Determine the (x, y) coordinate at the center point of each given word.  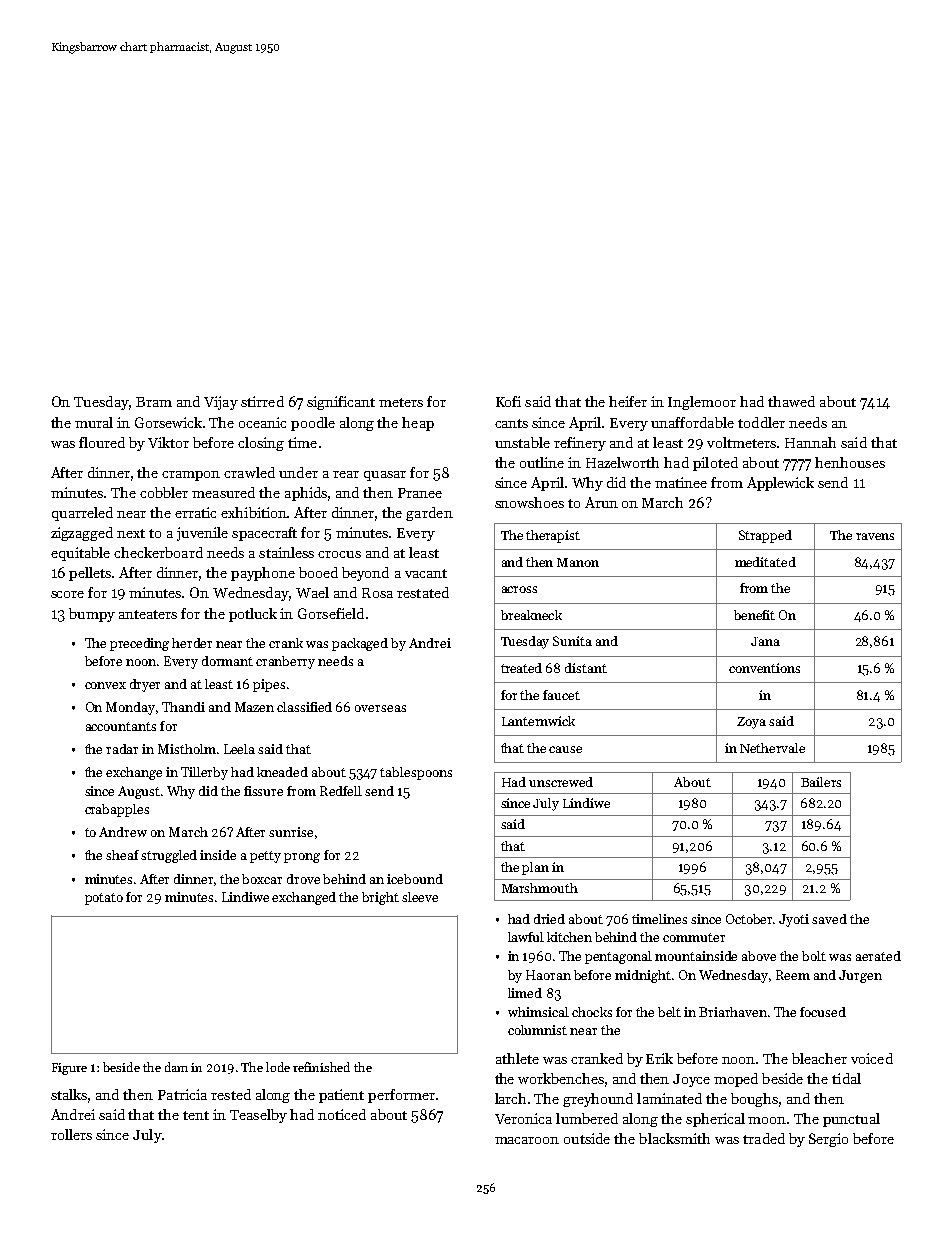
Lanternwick (538, 721)
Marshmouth (540, 888)
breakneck (531, 615)
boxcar (262, 879)
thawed (791, 401)
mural (94, 422)
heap (418, 424)
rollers (71, 1134)
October (750, 919)
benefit (754, 615)
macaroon (527, 1140)
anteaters (148, 614)
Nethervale (772, 748)
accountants (121, 726)
